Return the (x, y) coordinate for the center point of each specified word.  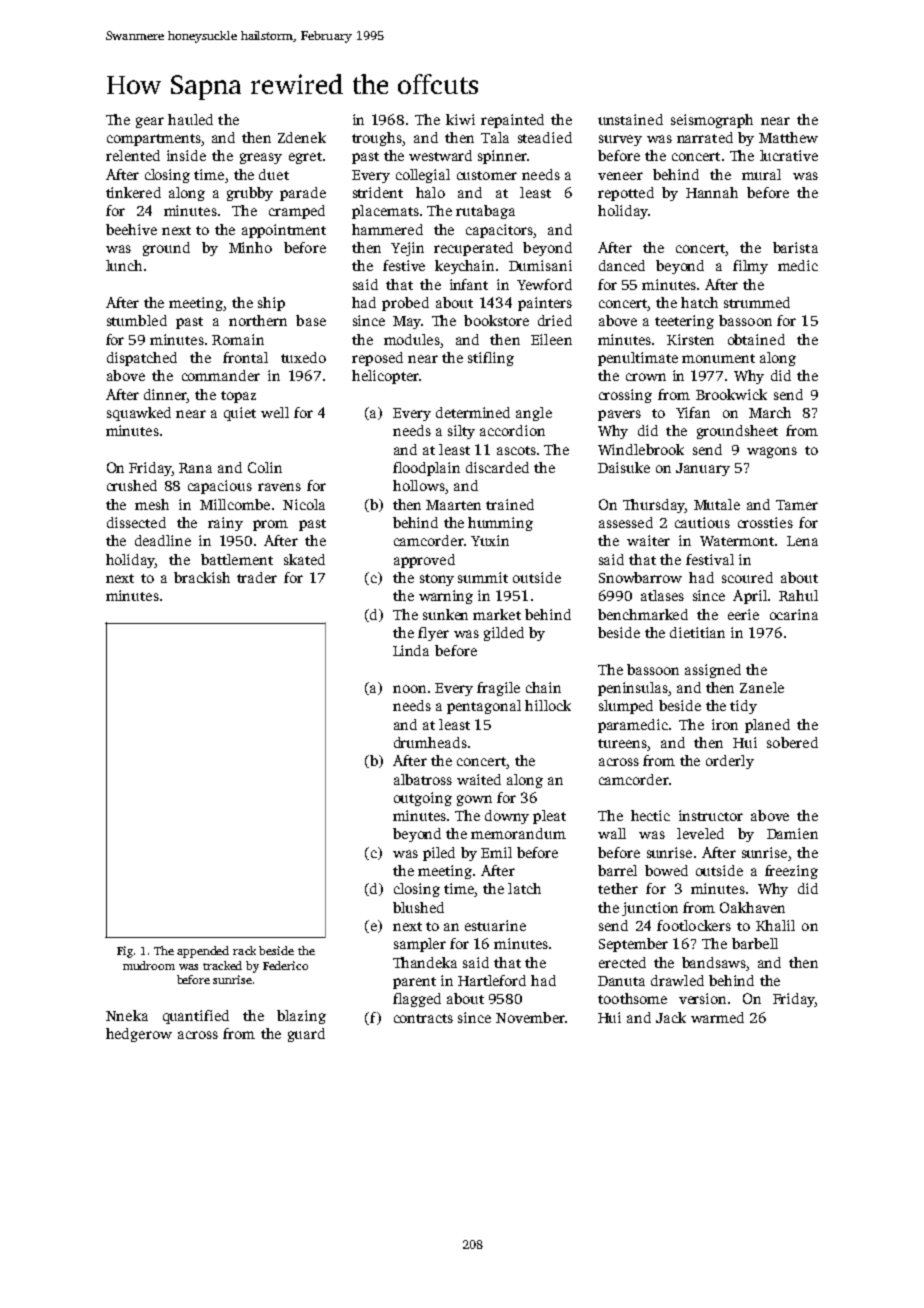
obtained (756, 339)
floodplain (426, 469)
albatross (423, 779)
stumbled (137, 320)
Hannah (712, 192)
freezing (791, 872)
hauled (190, 119)
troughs (377, 139)
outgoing (423, 799)
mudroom (149, 965)
